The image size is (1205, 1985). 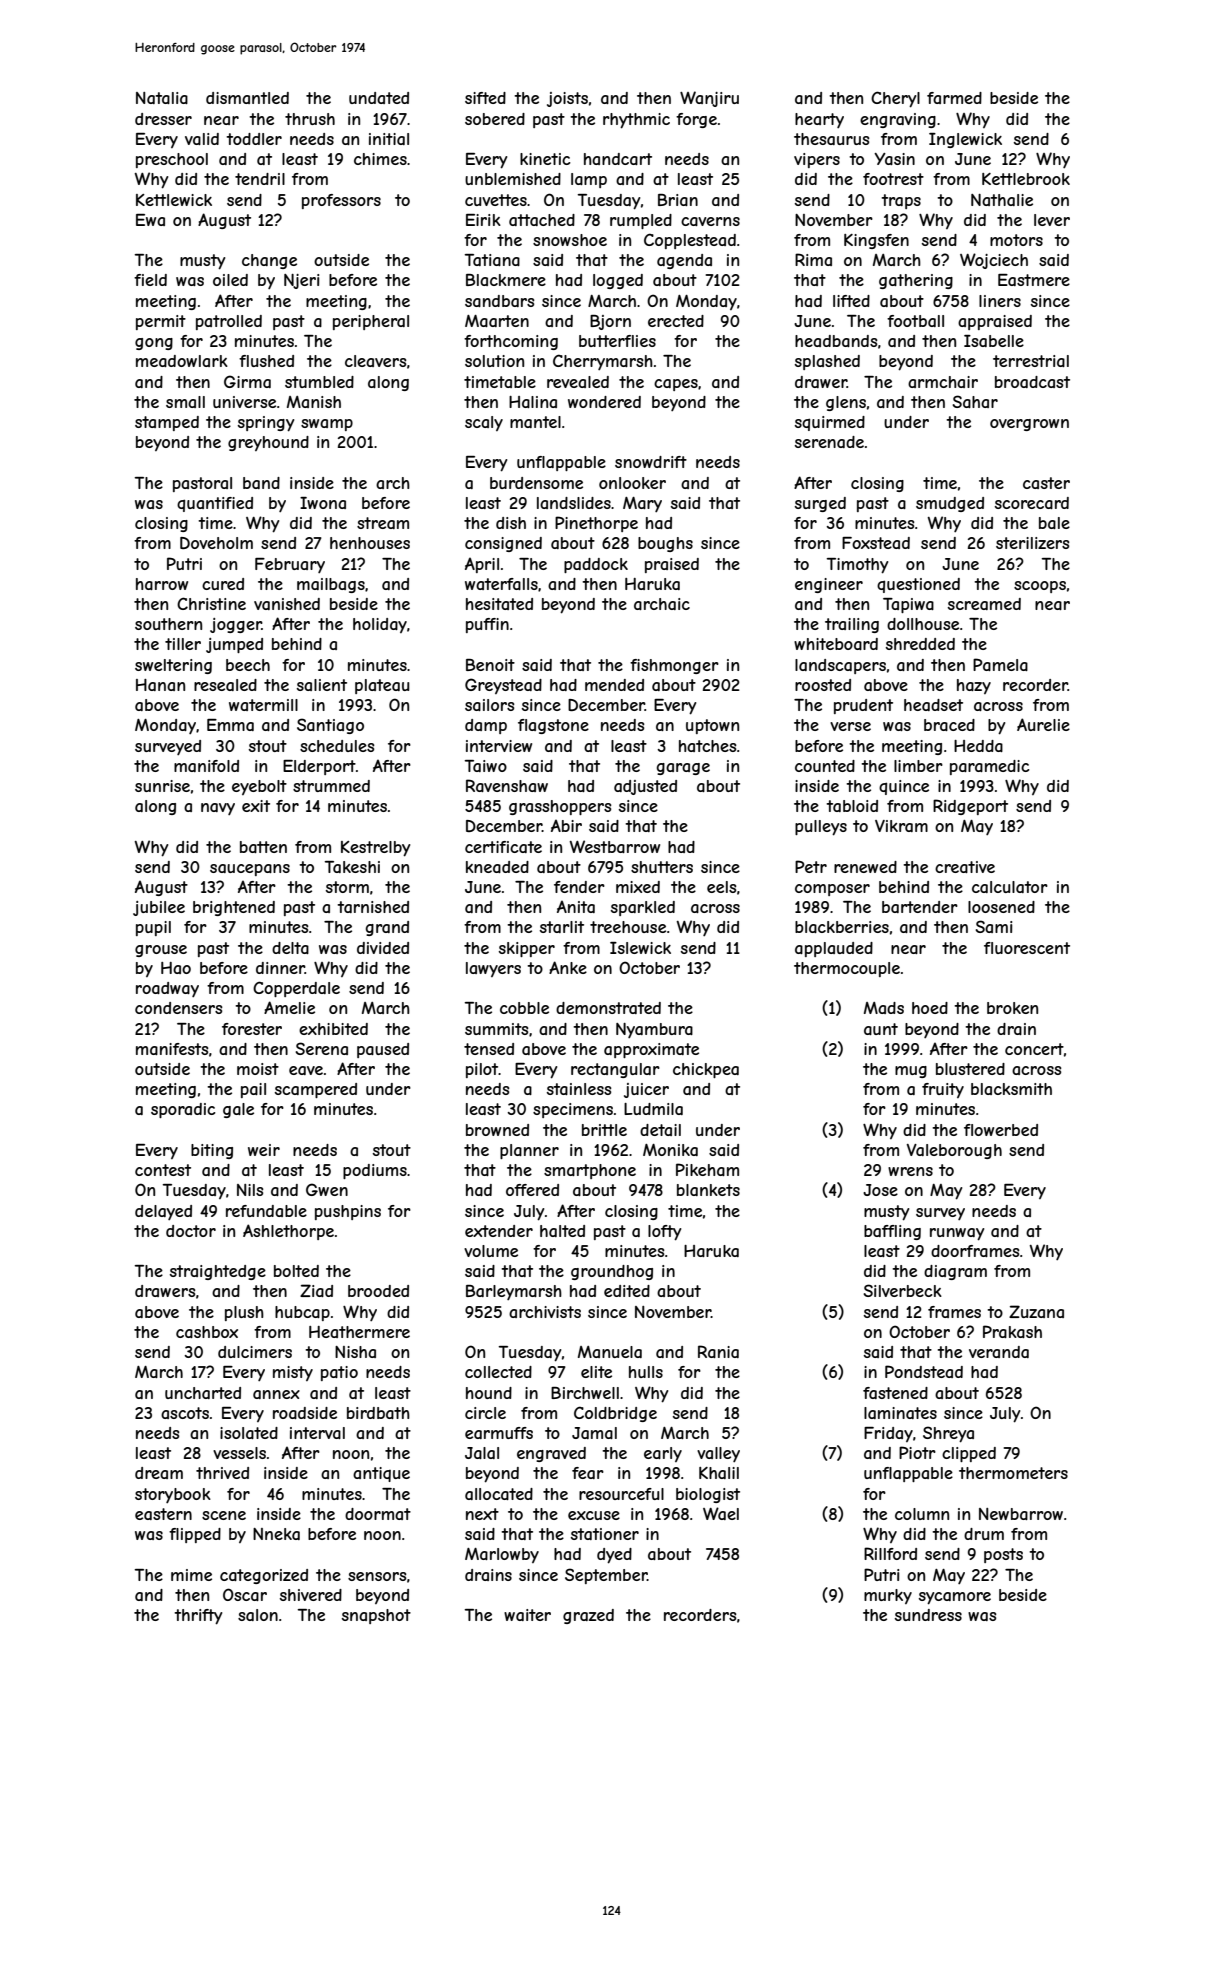 What do you see at coordinates (627, 1291) in the screenshot?
I see `edited` at bounding box center [627, 1291].
